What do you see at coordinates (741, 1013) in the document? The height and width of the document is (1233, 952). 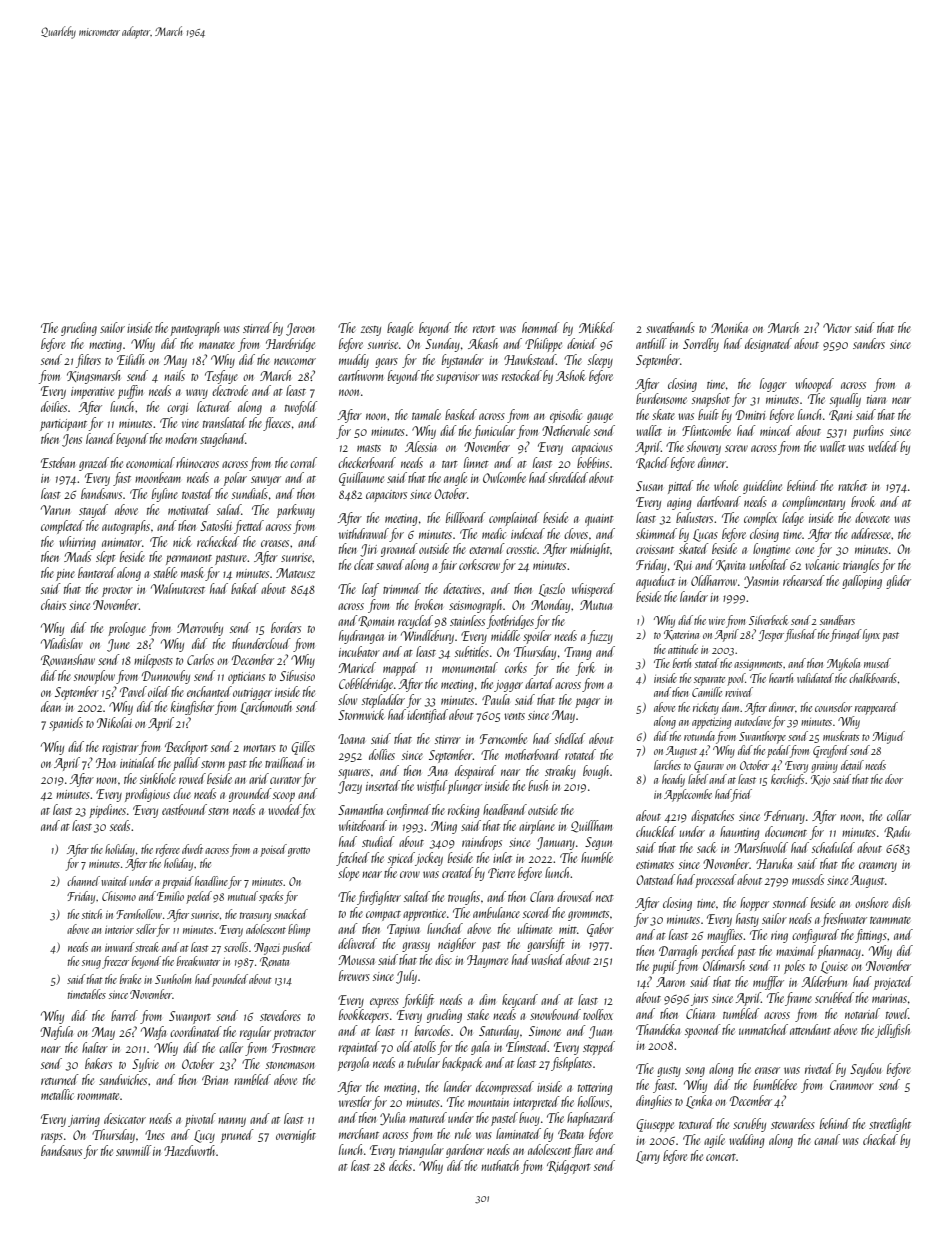 I see `tumbled` at bounding box center [741, 1013].
